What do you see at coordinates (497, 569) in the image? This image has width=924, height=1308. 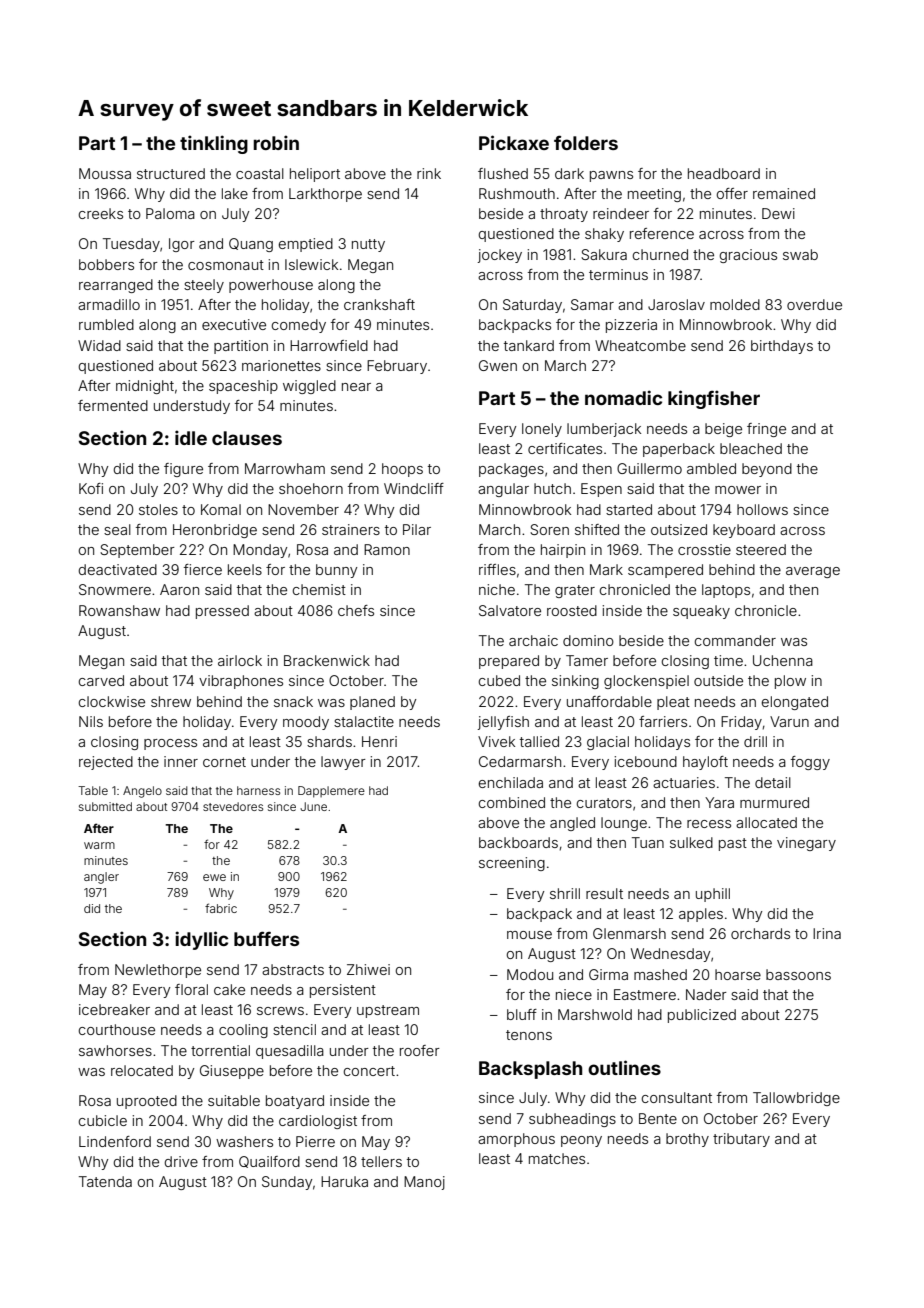 I see `riffles` at bounding box center [497, 569].
